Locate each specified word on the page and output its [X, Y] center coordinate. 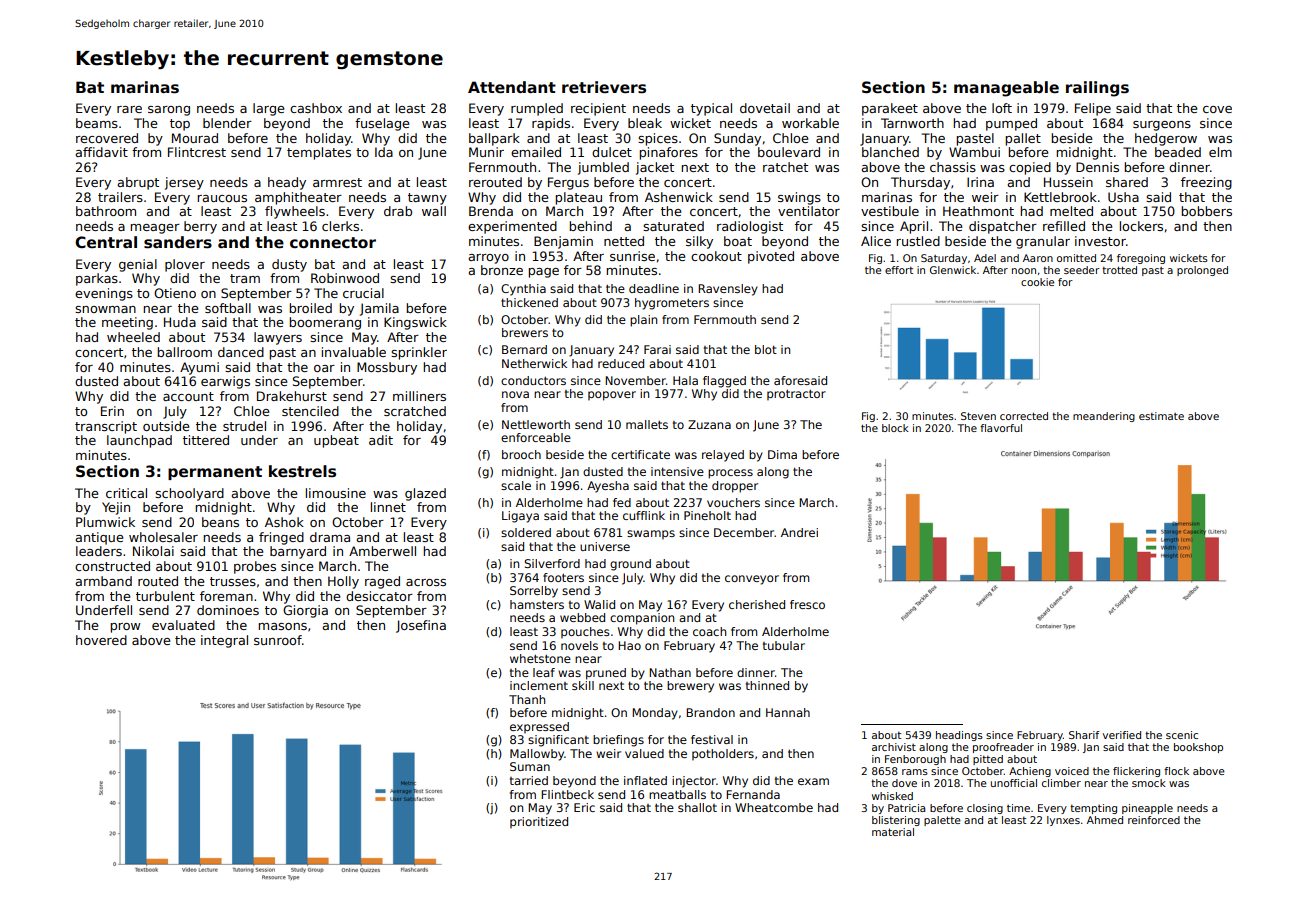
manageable [1006, 89]
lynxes [1063, 821]
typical [711, 109]
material [893, 832]
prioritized [539, 823]
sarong [169, 111]
